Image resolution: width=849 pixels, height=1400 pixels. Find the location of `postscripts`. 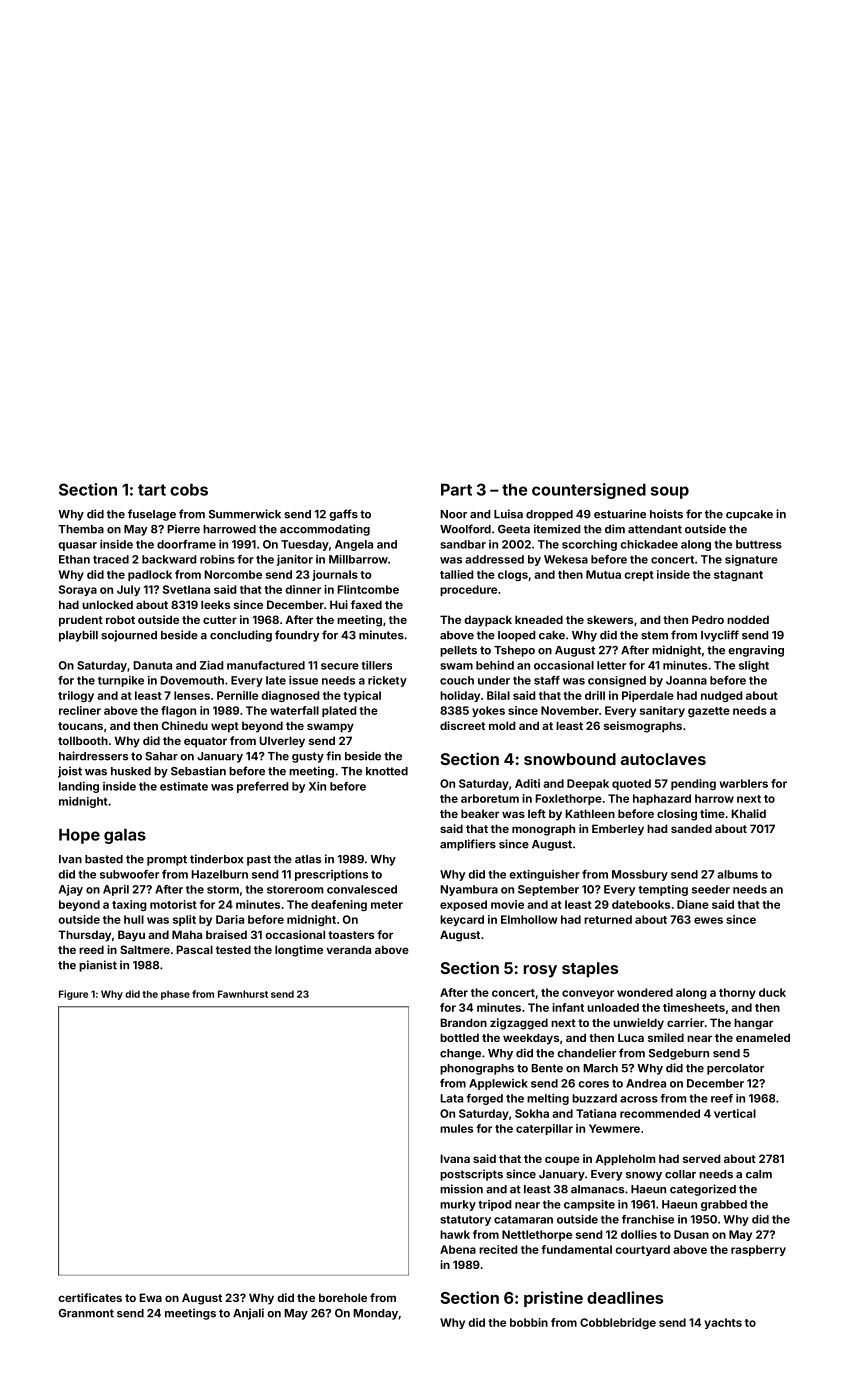

postscripts is located at coordinates (471, 1175).
